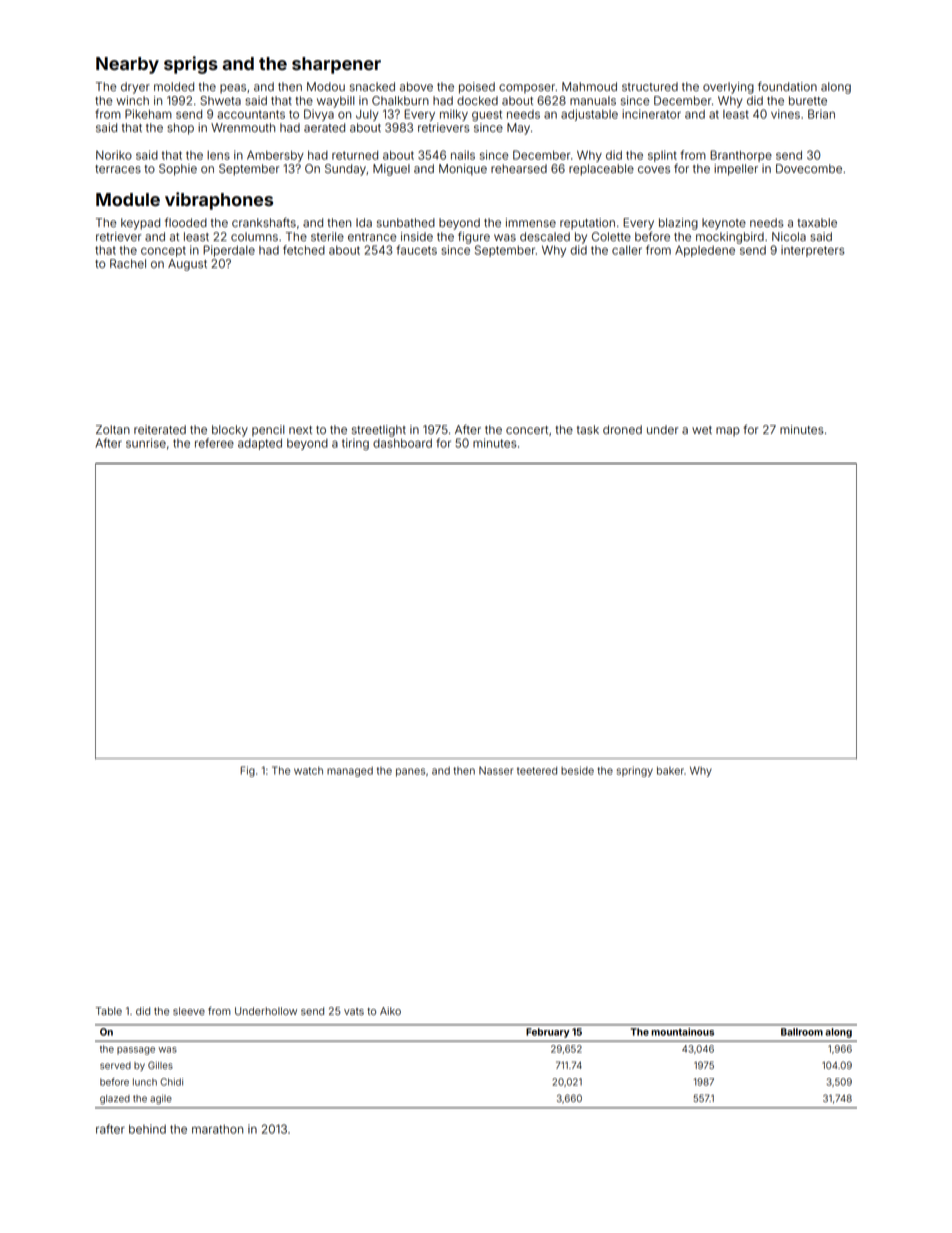  What do you see at coordinates (355, 444) in the document?
I see `tiring` at bounding box center [355, 444].
